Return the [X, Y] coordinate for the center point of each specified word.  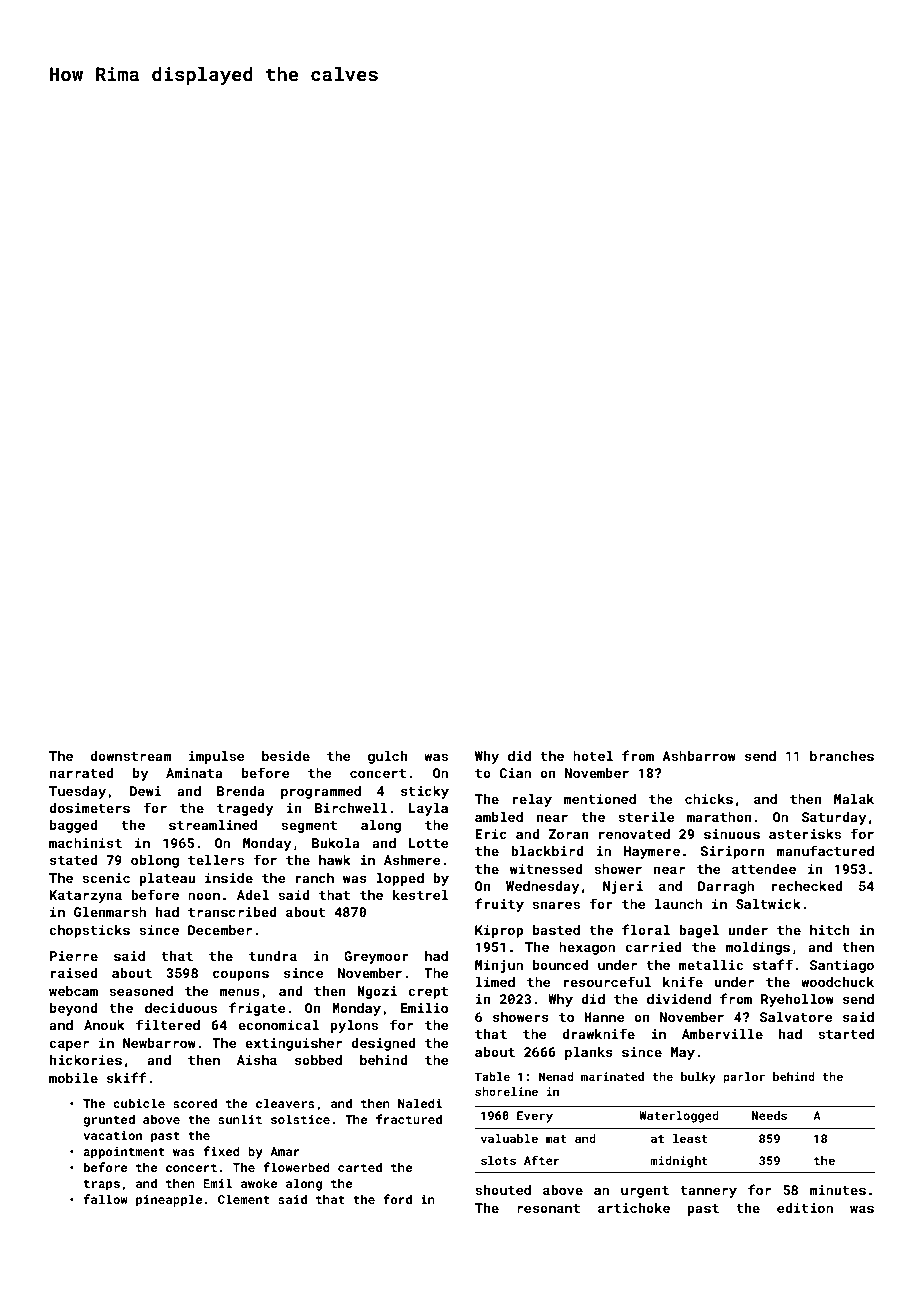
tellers [216, 860]
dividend [679, 999]
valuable [509, 1138]
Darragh [726, 887]
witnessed [546, 869]
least [690, 1138]
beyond [74, 1009]
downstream [130, 756]
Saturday [834, 818]
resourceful [607, 981]
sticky [425, 792]
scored [195, 1103]
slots [498, 1160]
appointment [124, 1153]
